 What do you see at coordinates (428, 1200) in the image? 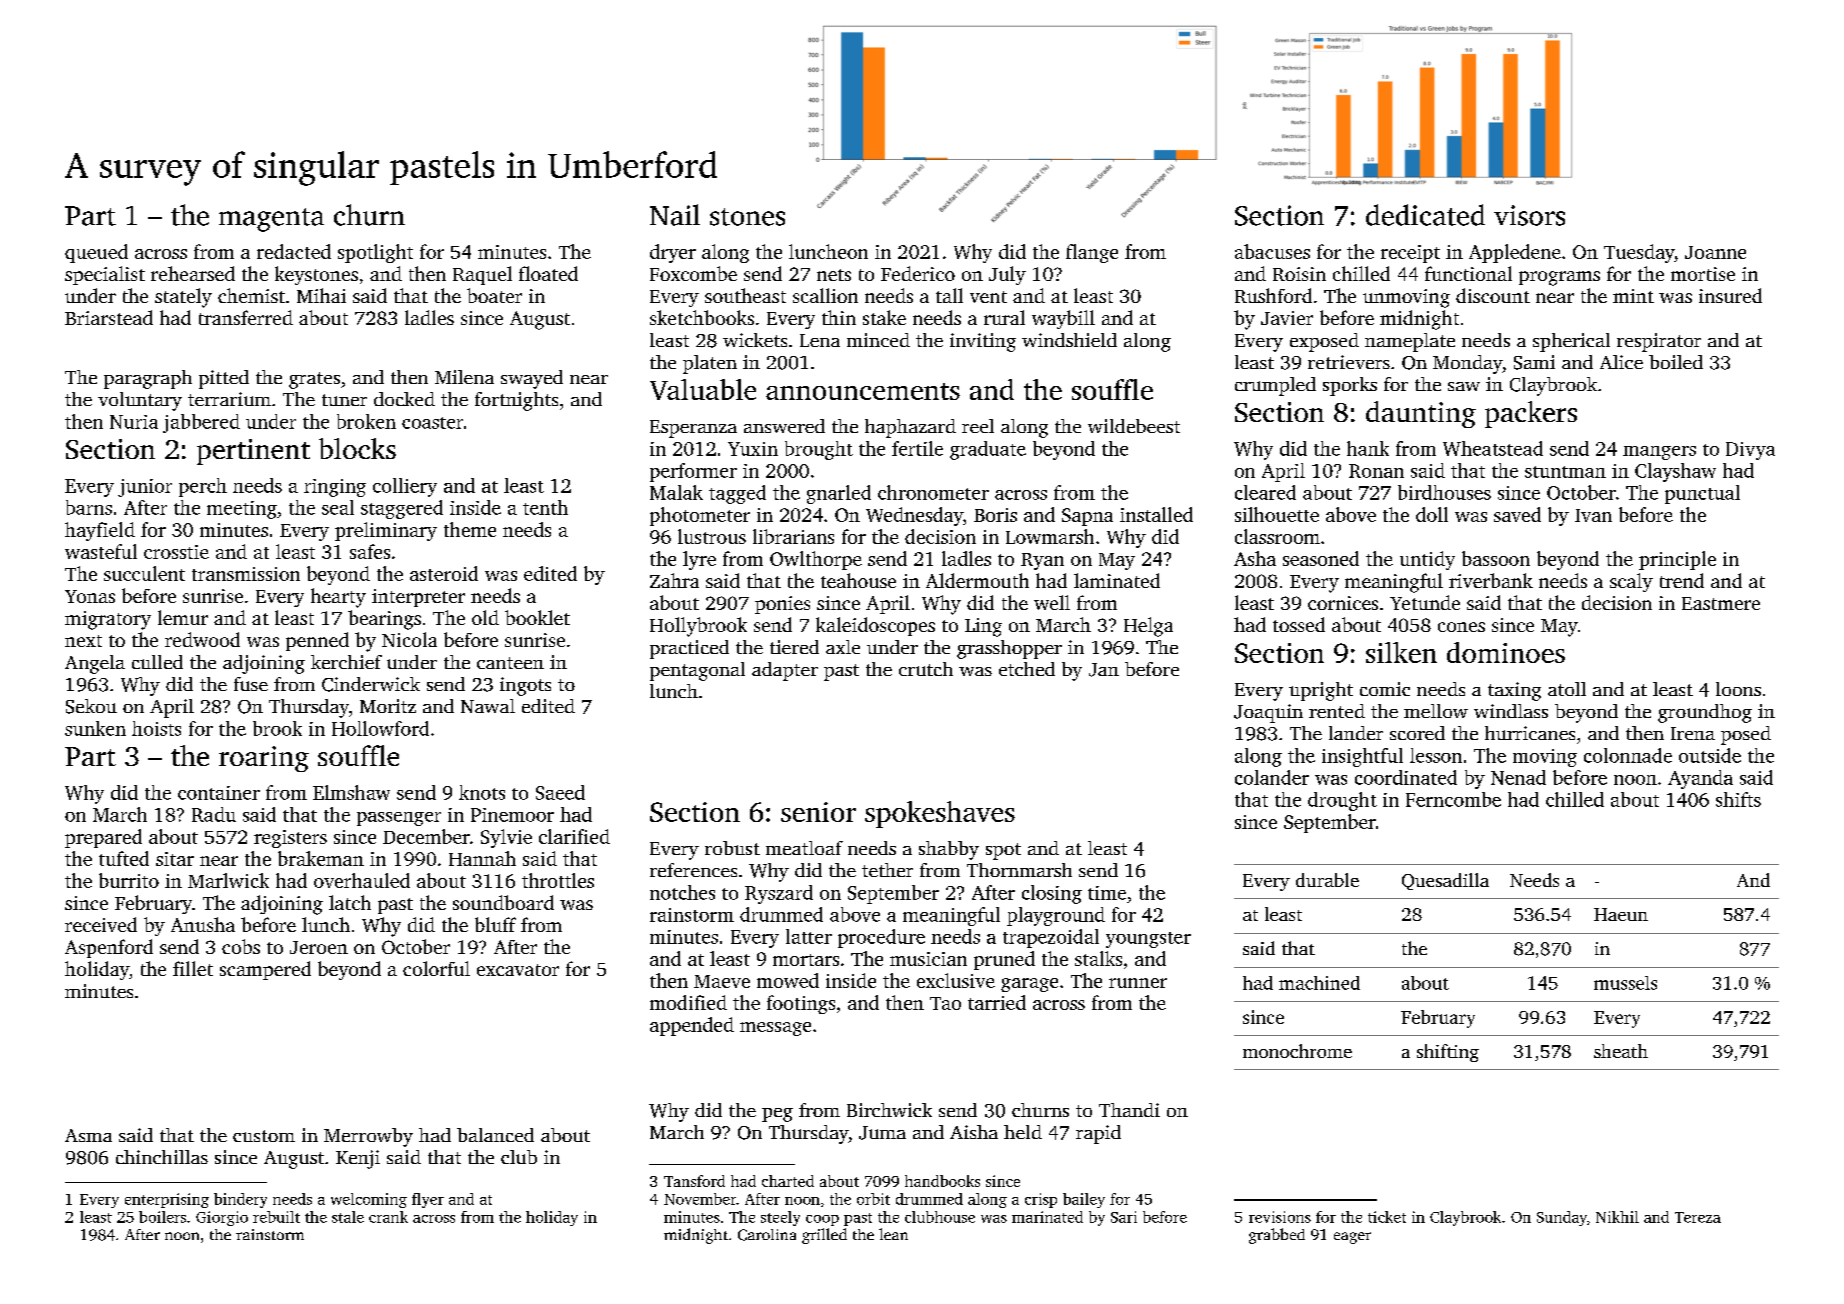
I see `flyer` at bounding box center [428, 1200].
